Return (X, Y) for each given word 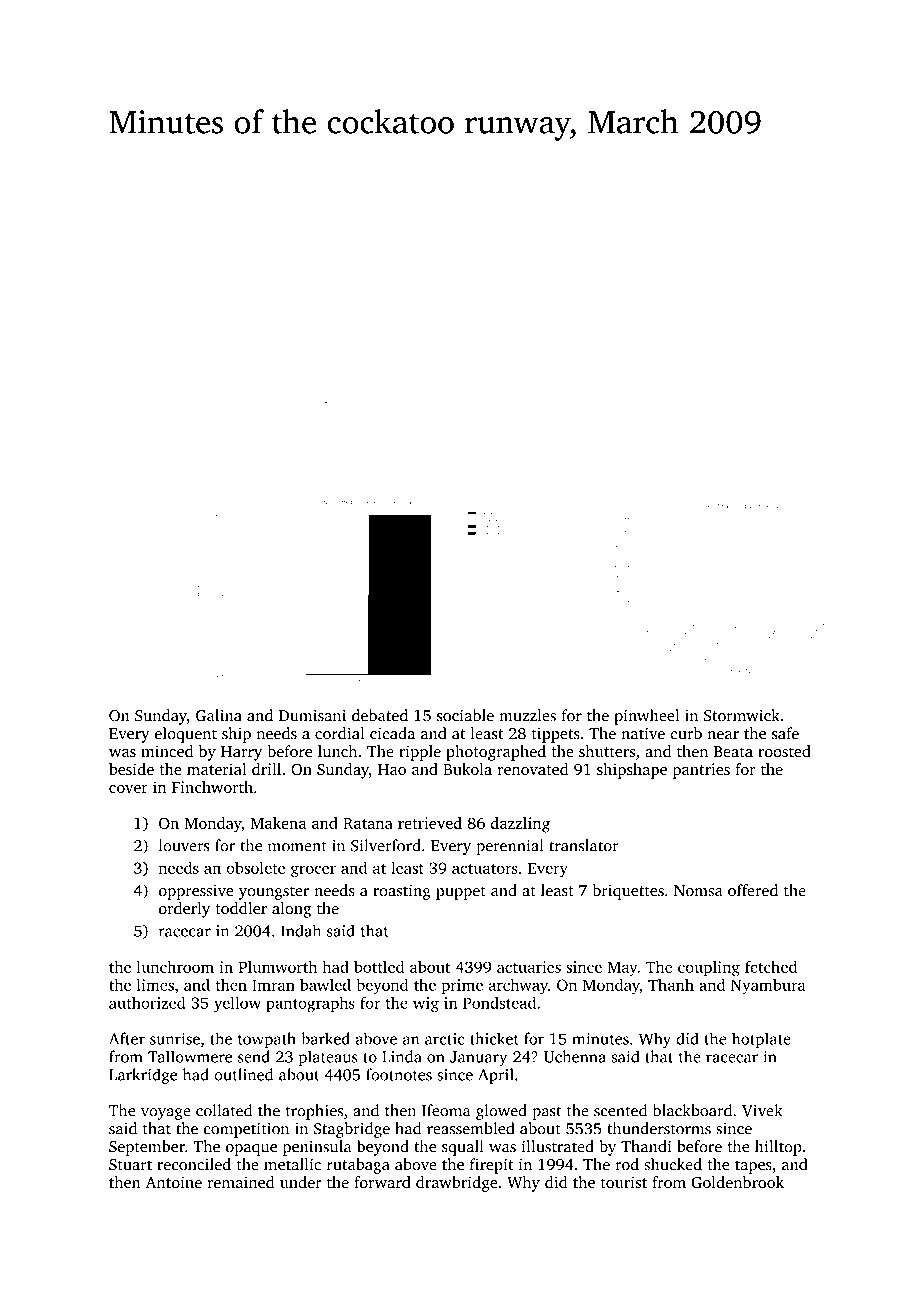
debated (380, 715)
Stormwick (742, 715)
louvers (184, 845)
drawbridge (457, 1184)
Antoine (173, 1182)
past (546, 1113)
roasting (402, 892)
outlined (243, 1074)
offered (753, 890)
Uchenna (575, 1056)
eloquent (186, 735)
